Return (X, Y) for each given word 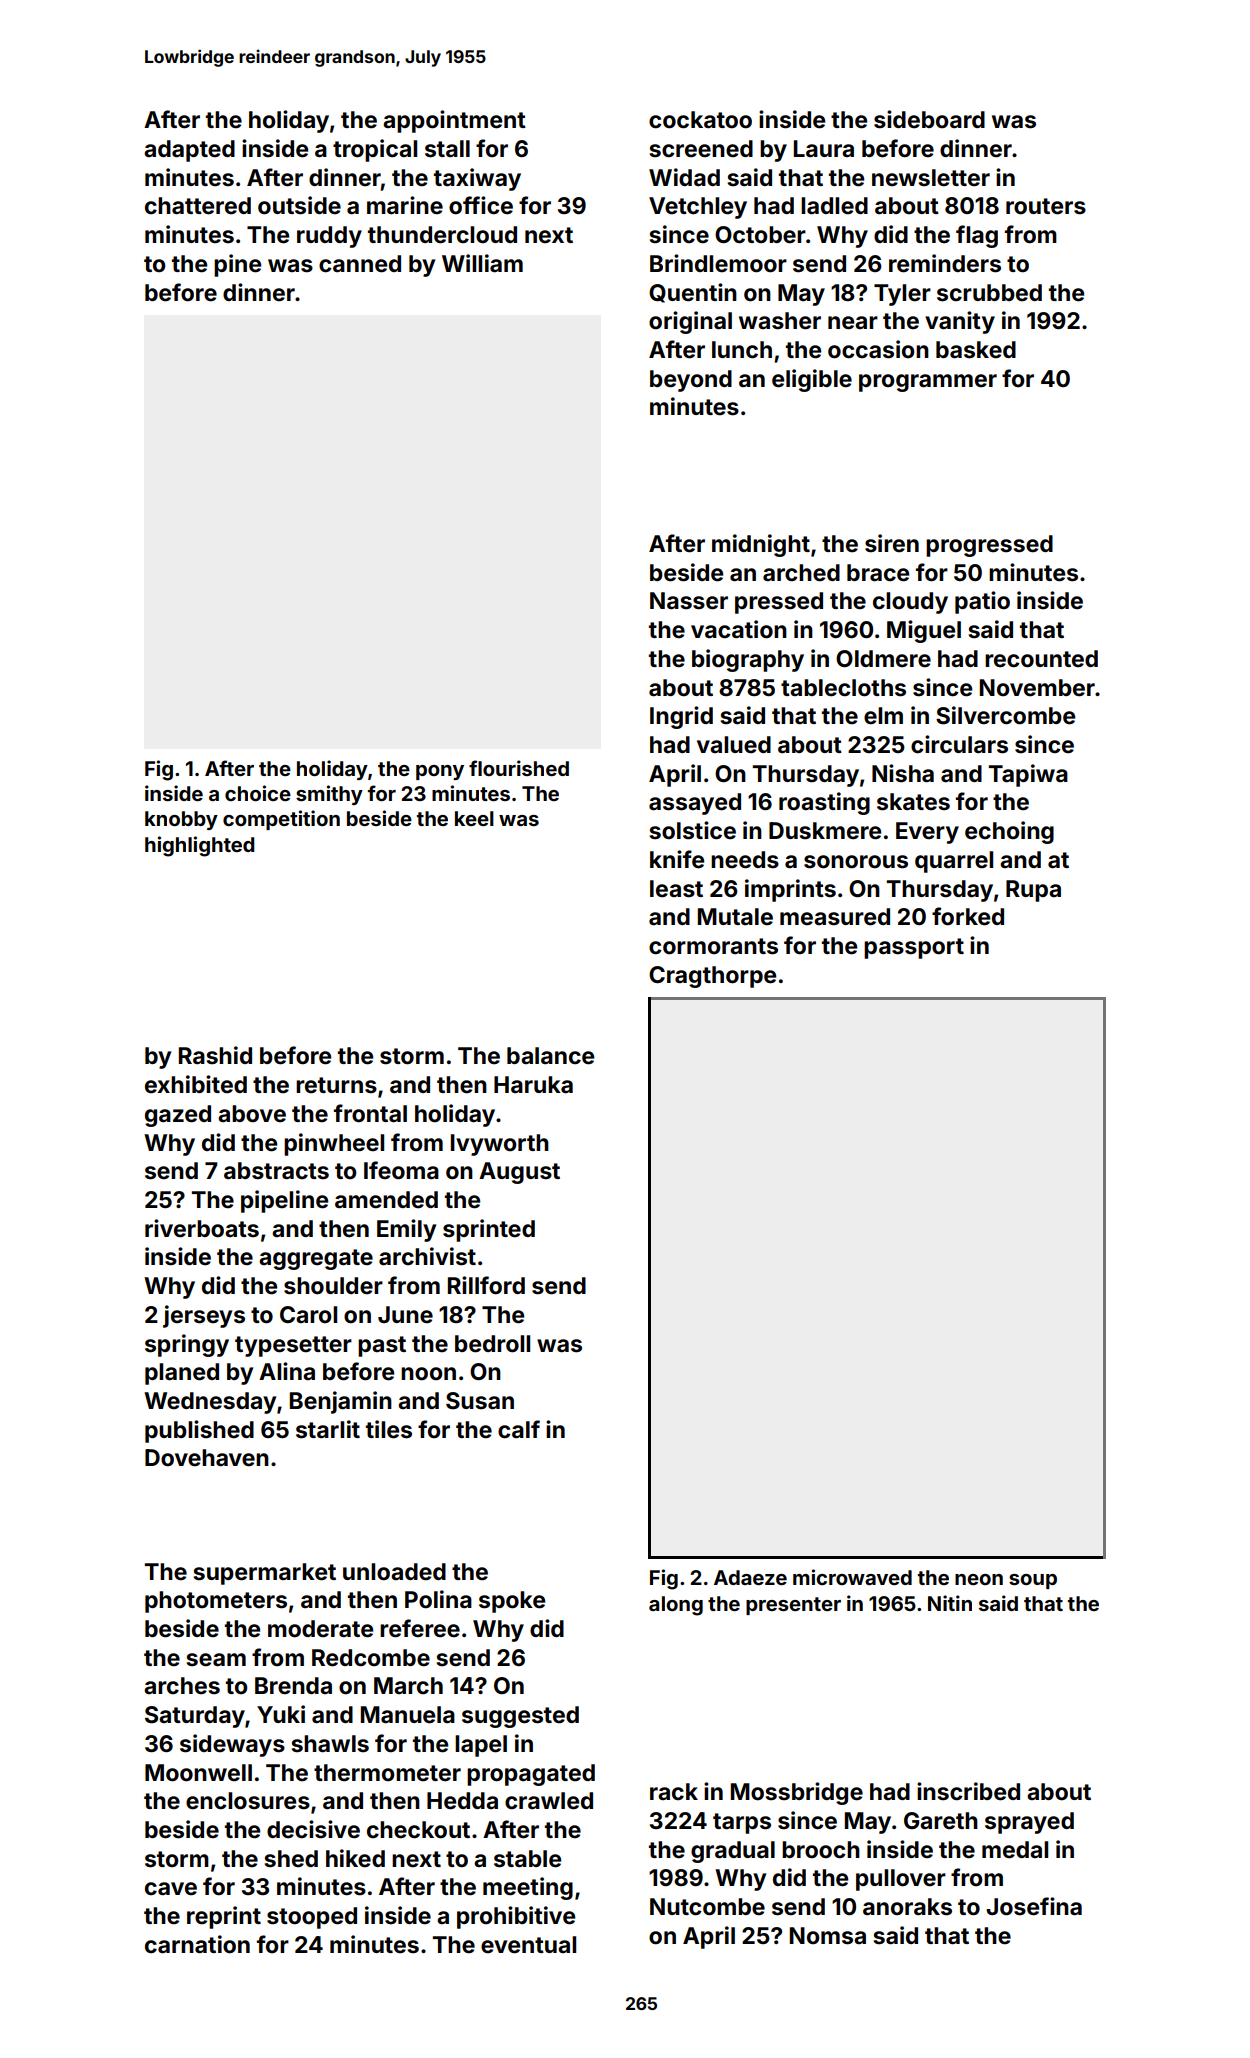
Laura (824, 148)
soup (1033, 1581)
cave (171, 1889)
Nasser (689, 601)
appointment (454, 121)
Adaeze (750, 1577)
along (676, 1606)
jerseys (204, 1316)
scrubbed (989, 293)
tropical (375, 150)
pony (440, 772)
